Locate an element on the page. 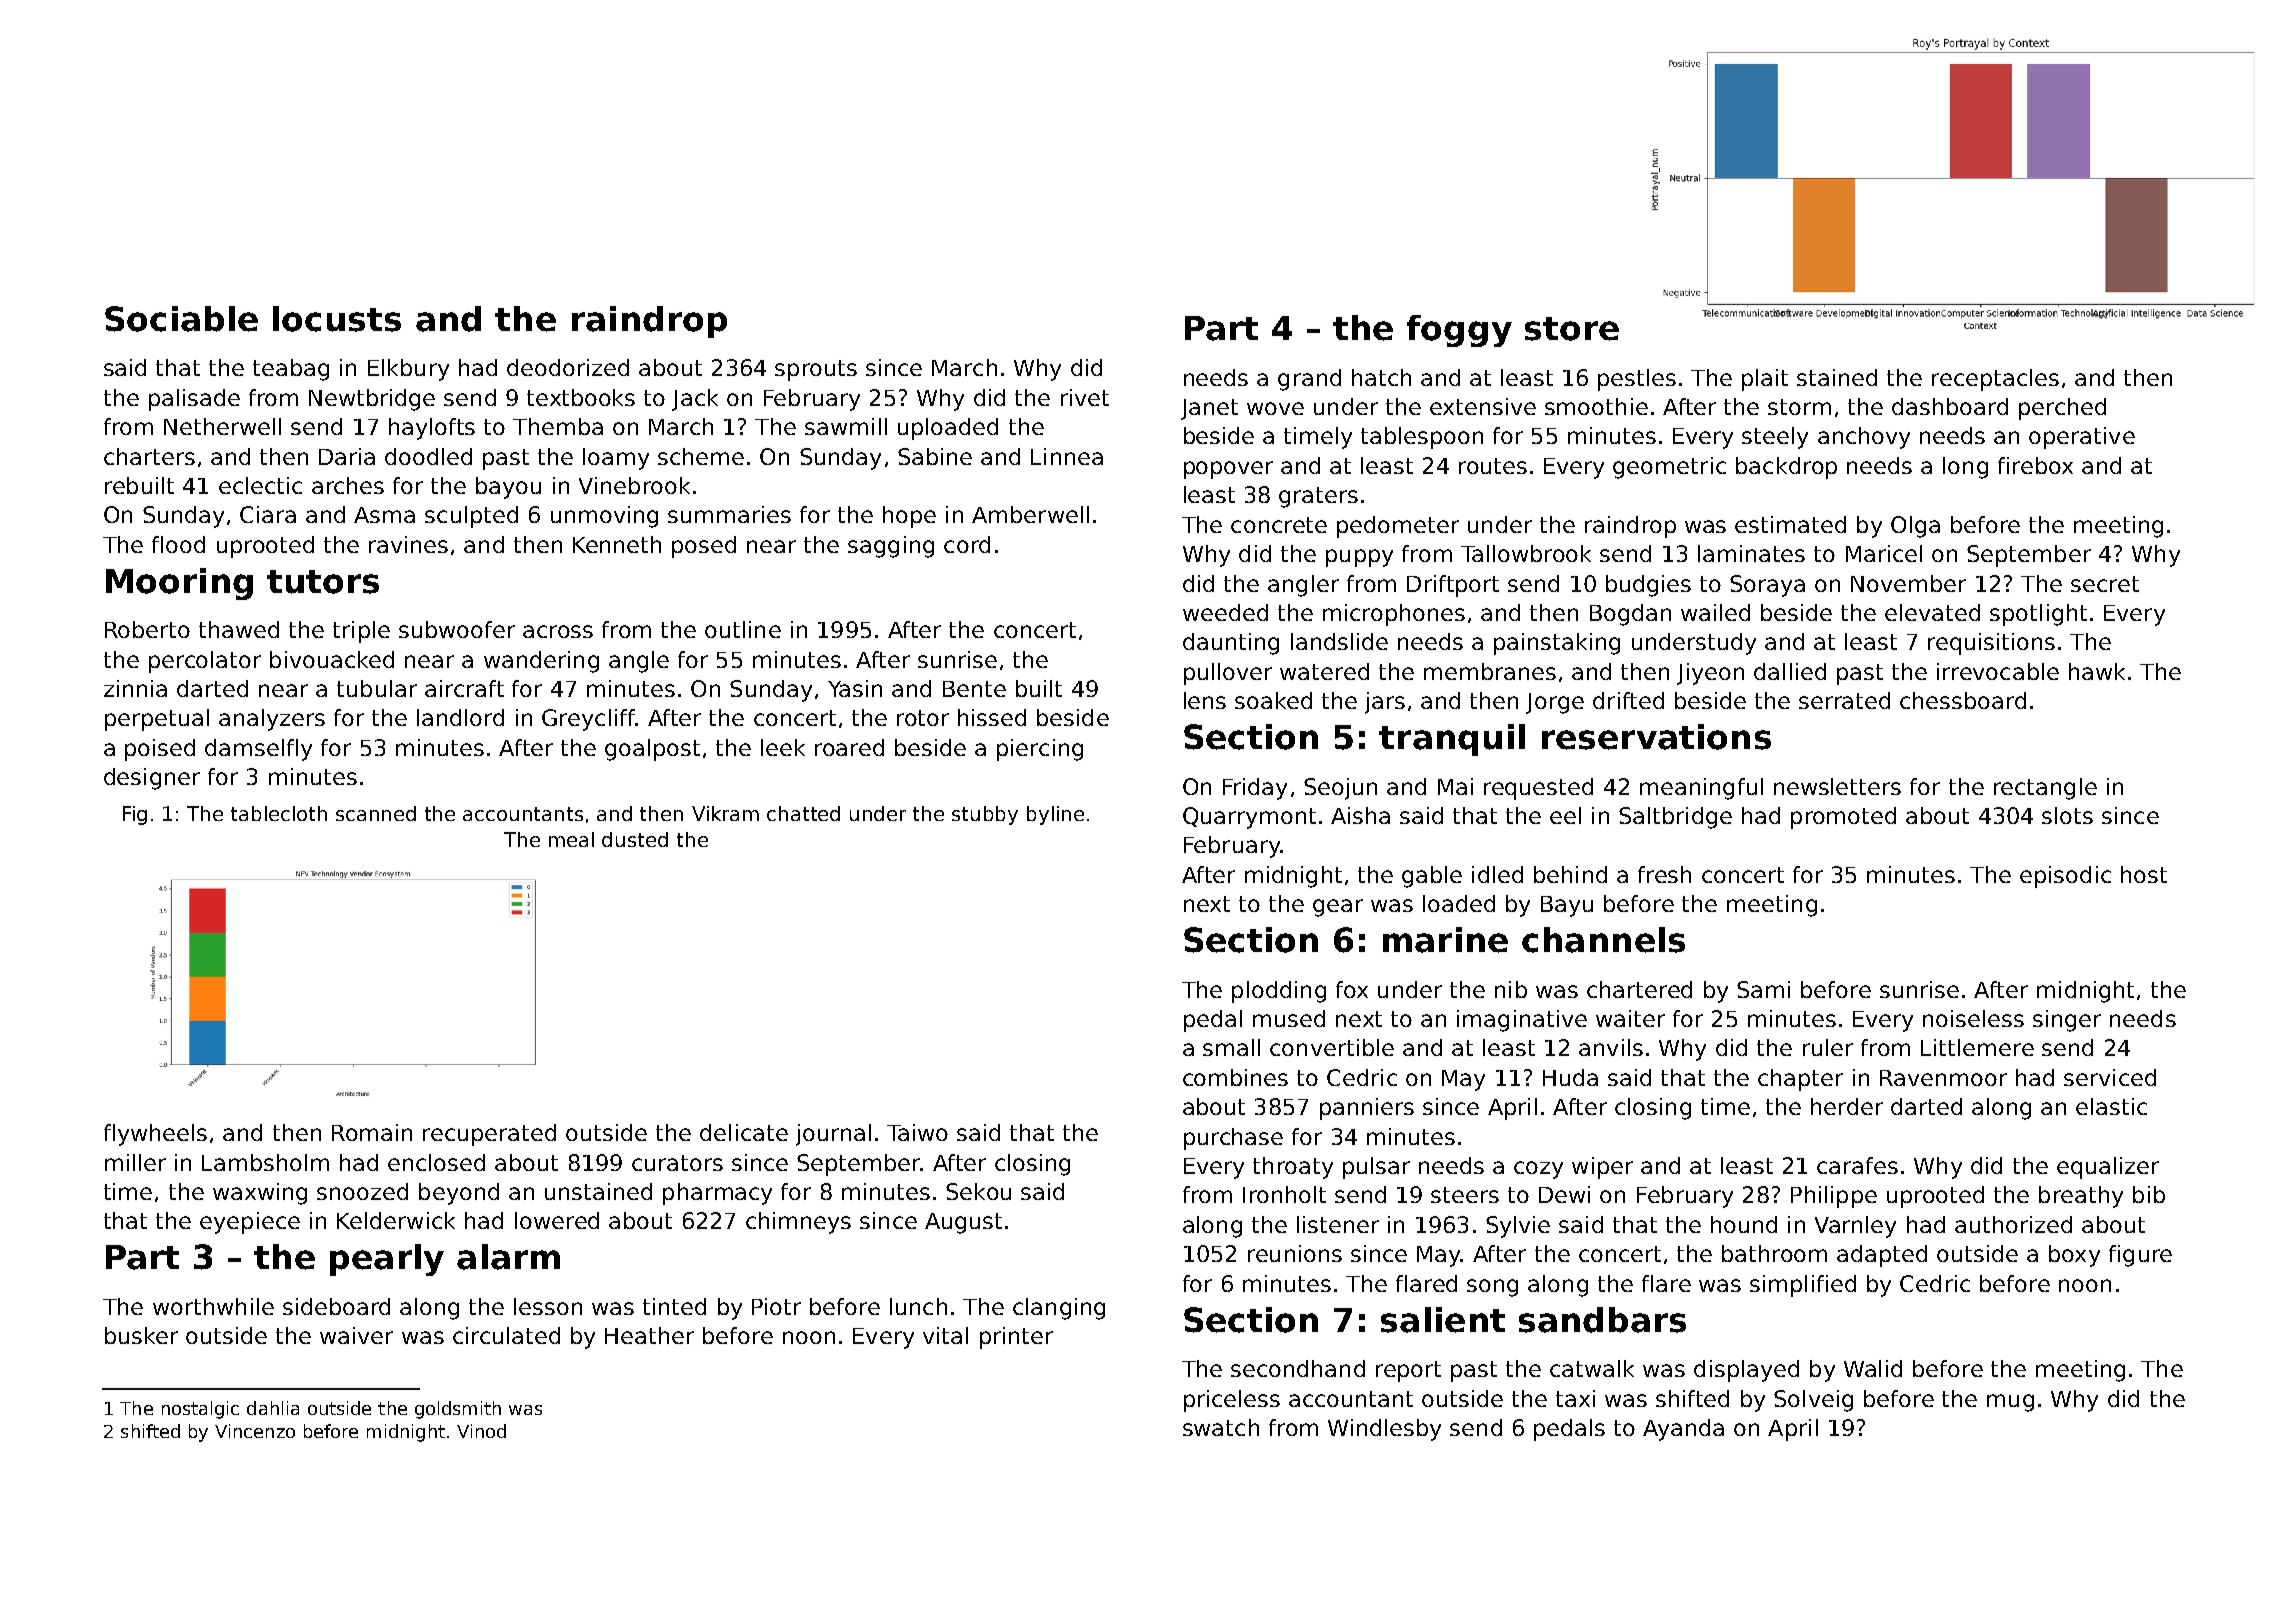 This document has height=1620, width=2292. foggy is located at coordinates (1459, 331).
